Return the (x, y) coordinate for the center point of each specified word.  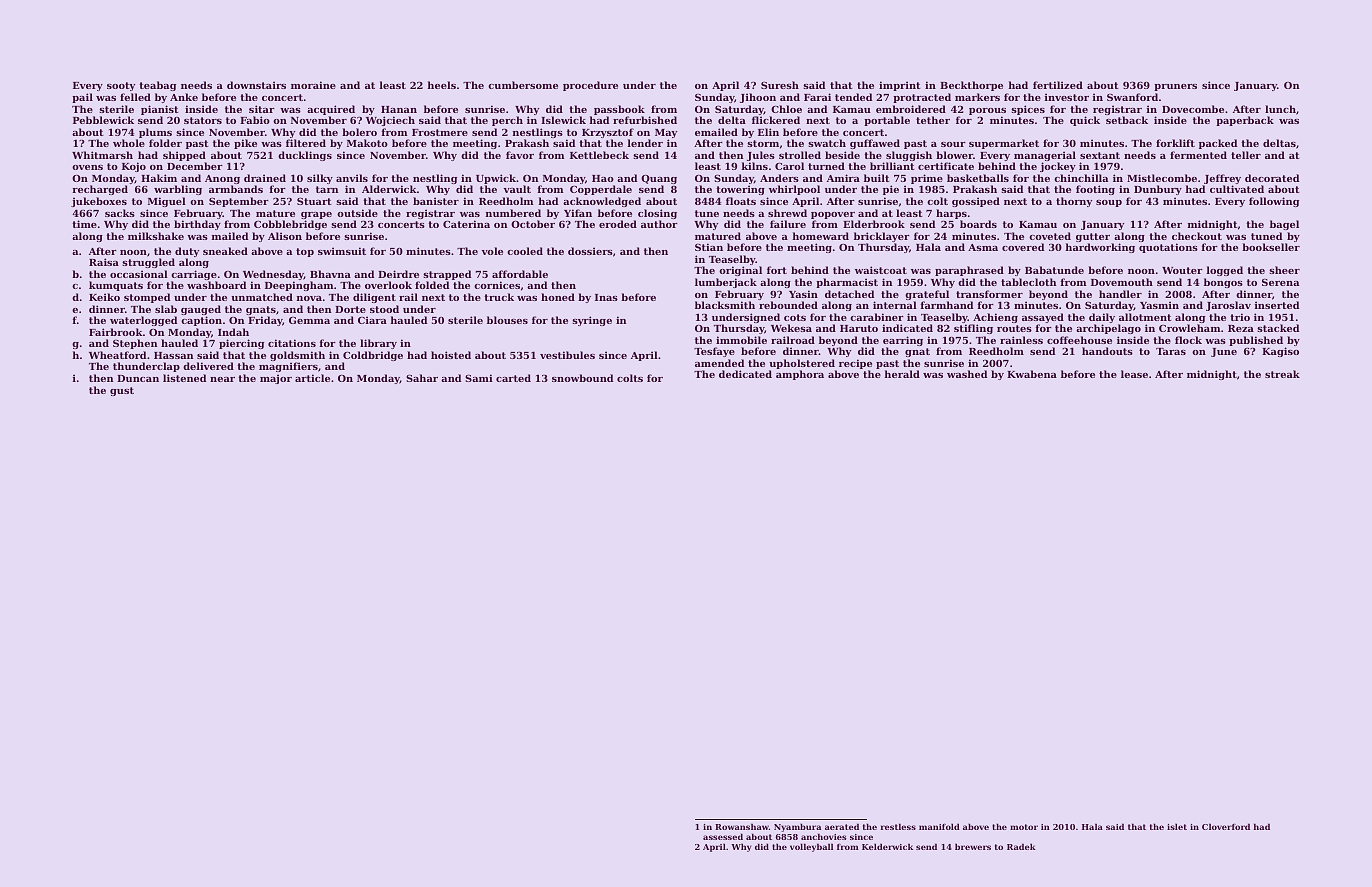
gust (122, 391)
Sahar (422, 378)
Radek (1021, 846)
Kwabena (1032, 374)
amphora (800, 375)
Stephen (135, 344)
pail (82, 98)
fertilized (1058, 85)
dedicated (745, 374)
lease (1134, 374)
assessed (723, 836)
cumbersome (523, 85)
